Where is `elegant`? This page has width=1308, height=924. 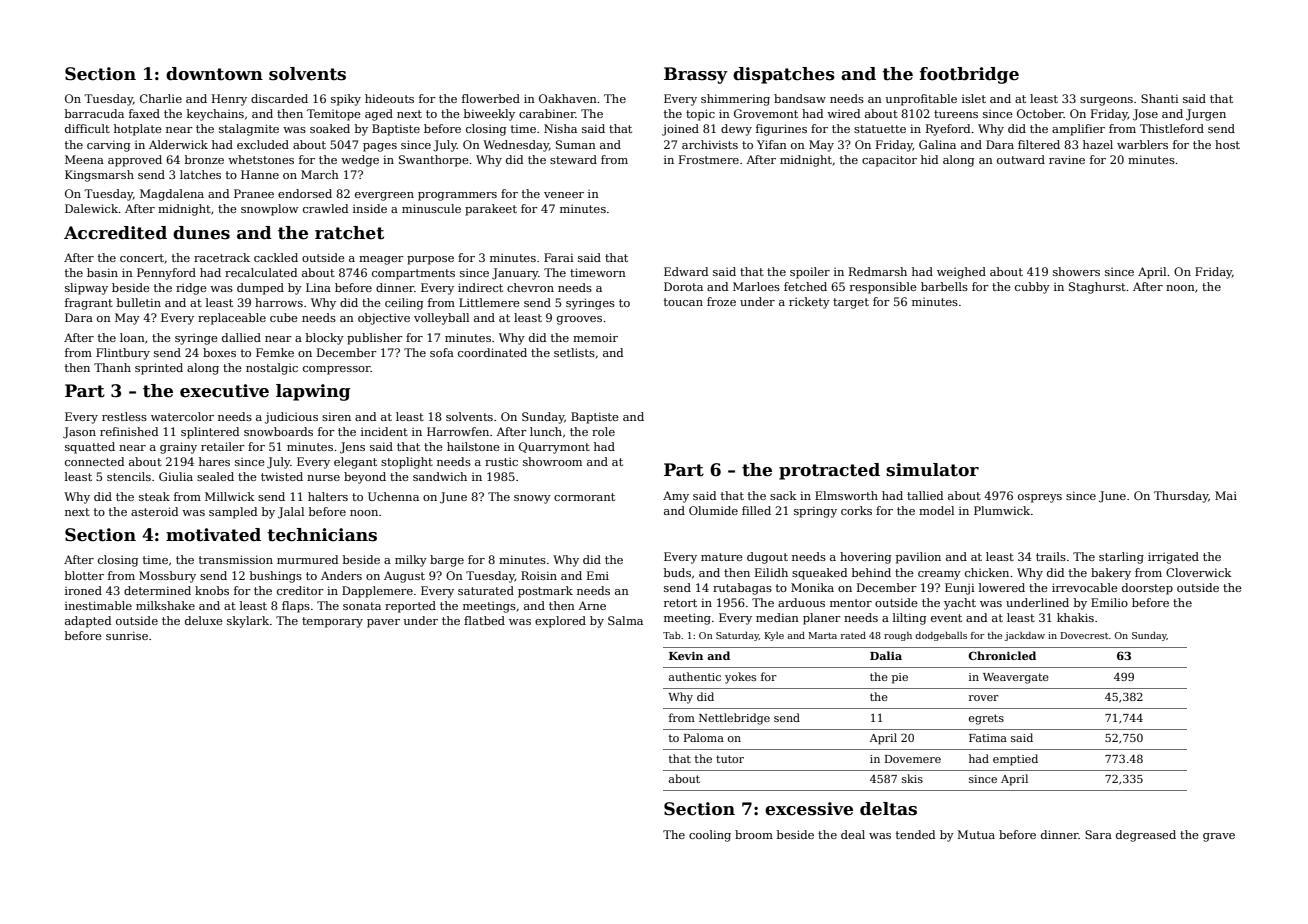
elegant is located at coordinates (355, 463).
